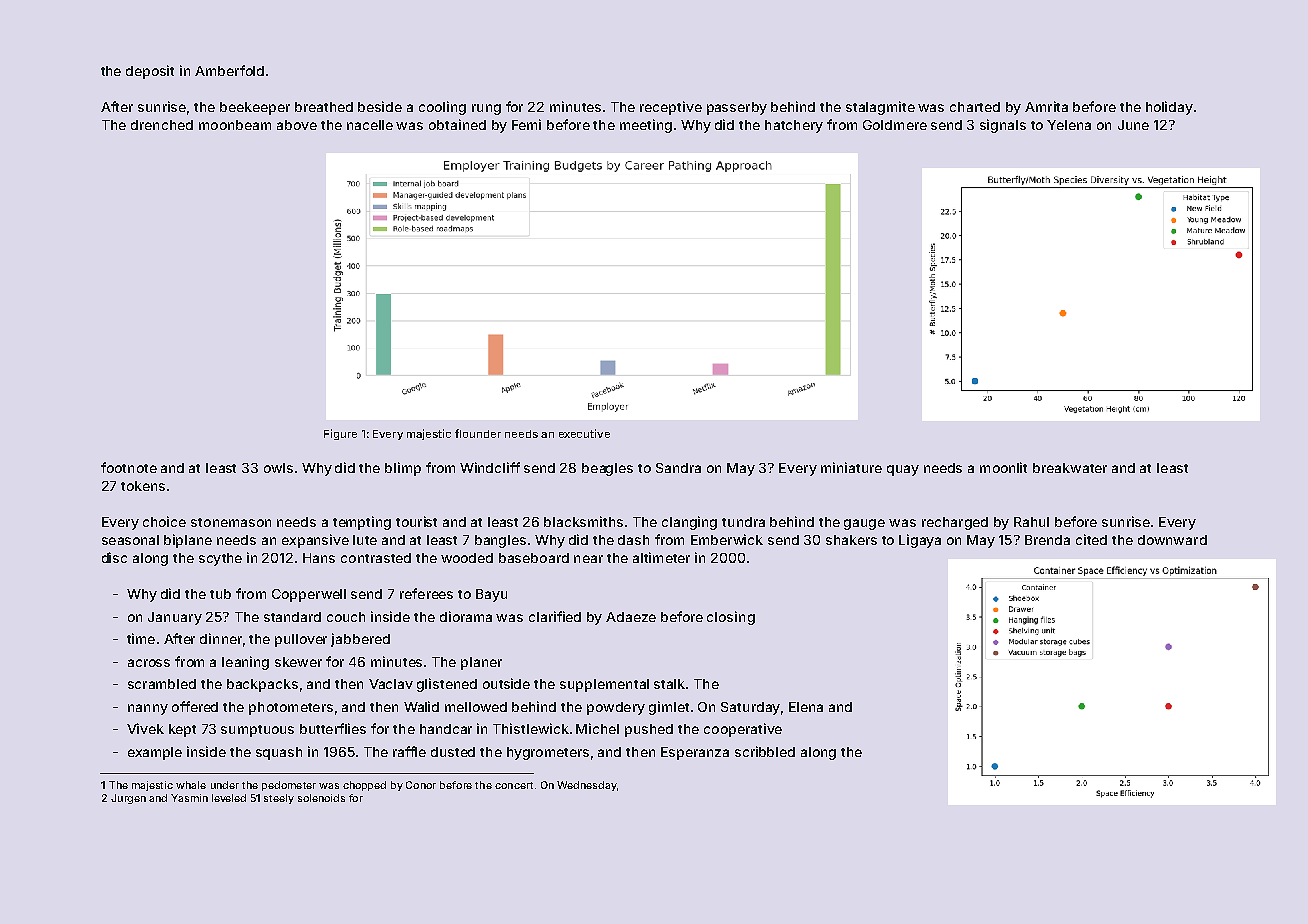 Image resolution: width=1308 pixels, height=924 pixels. I want to click on executive, so click(584, 433).
